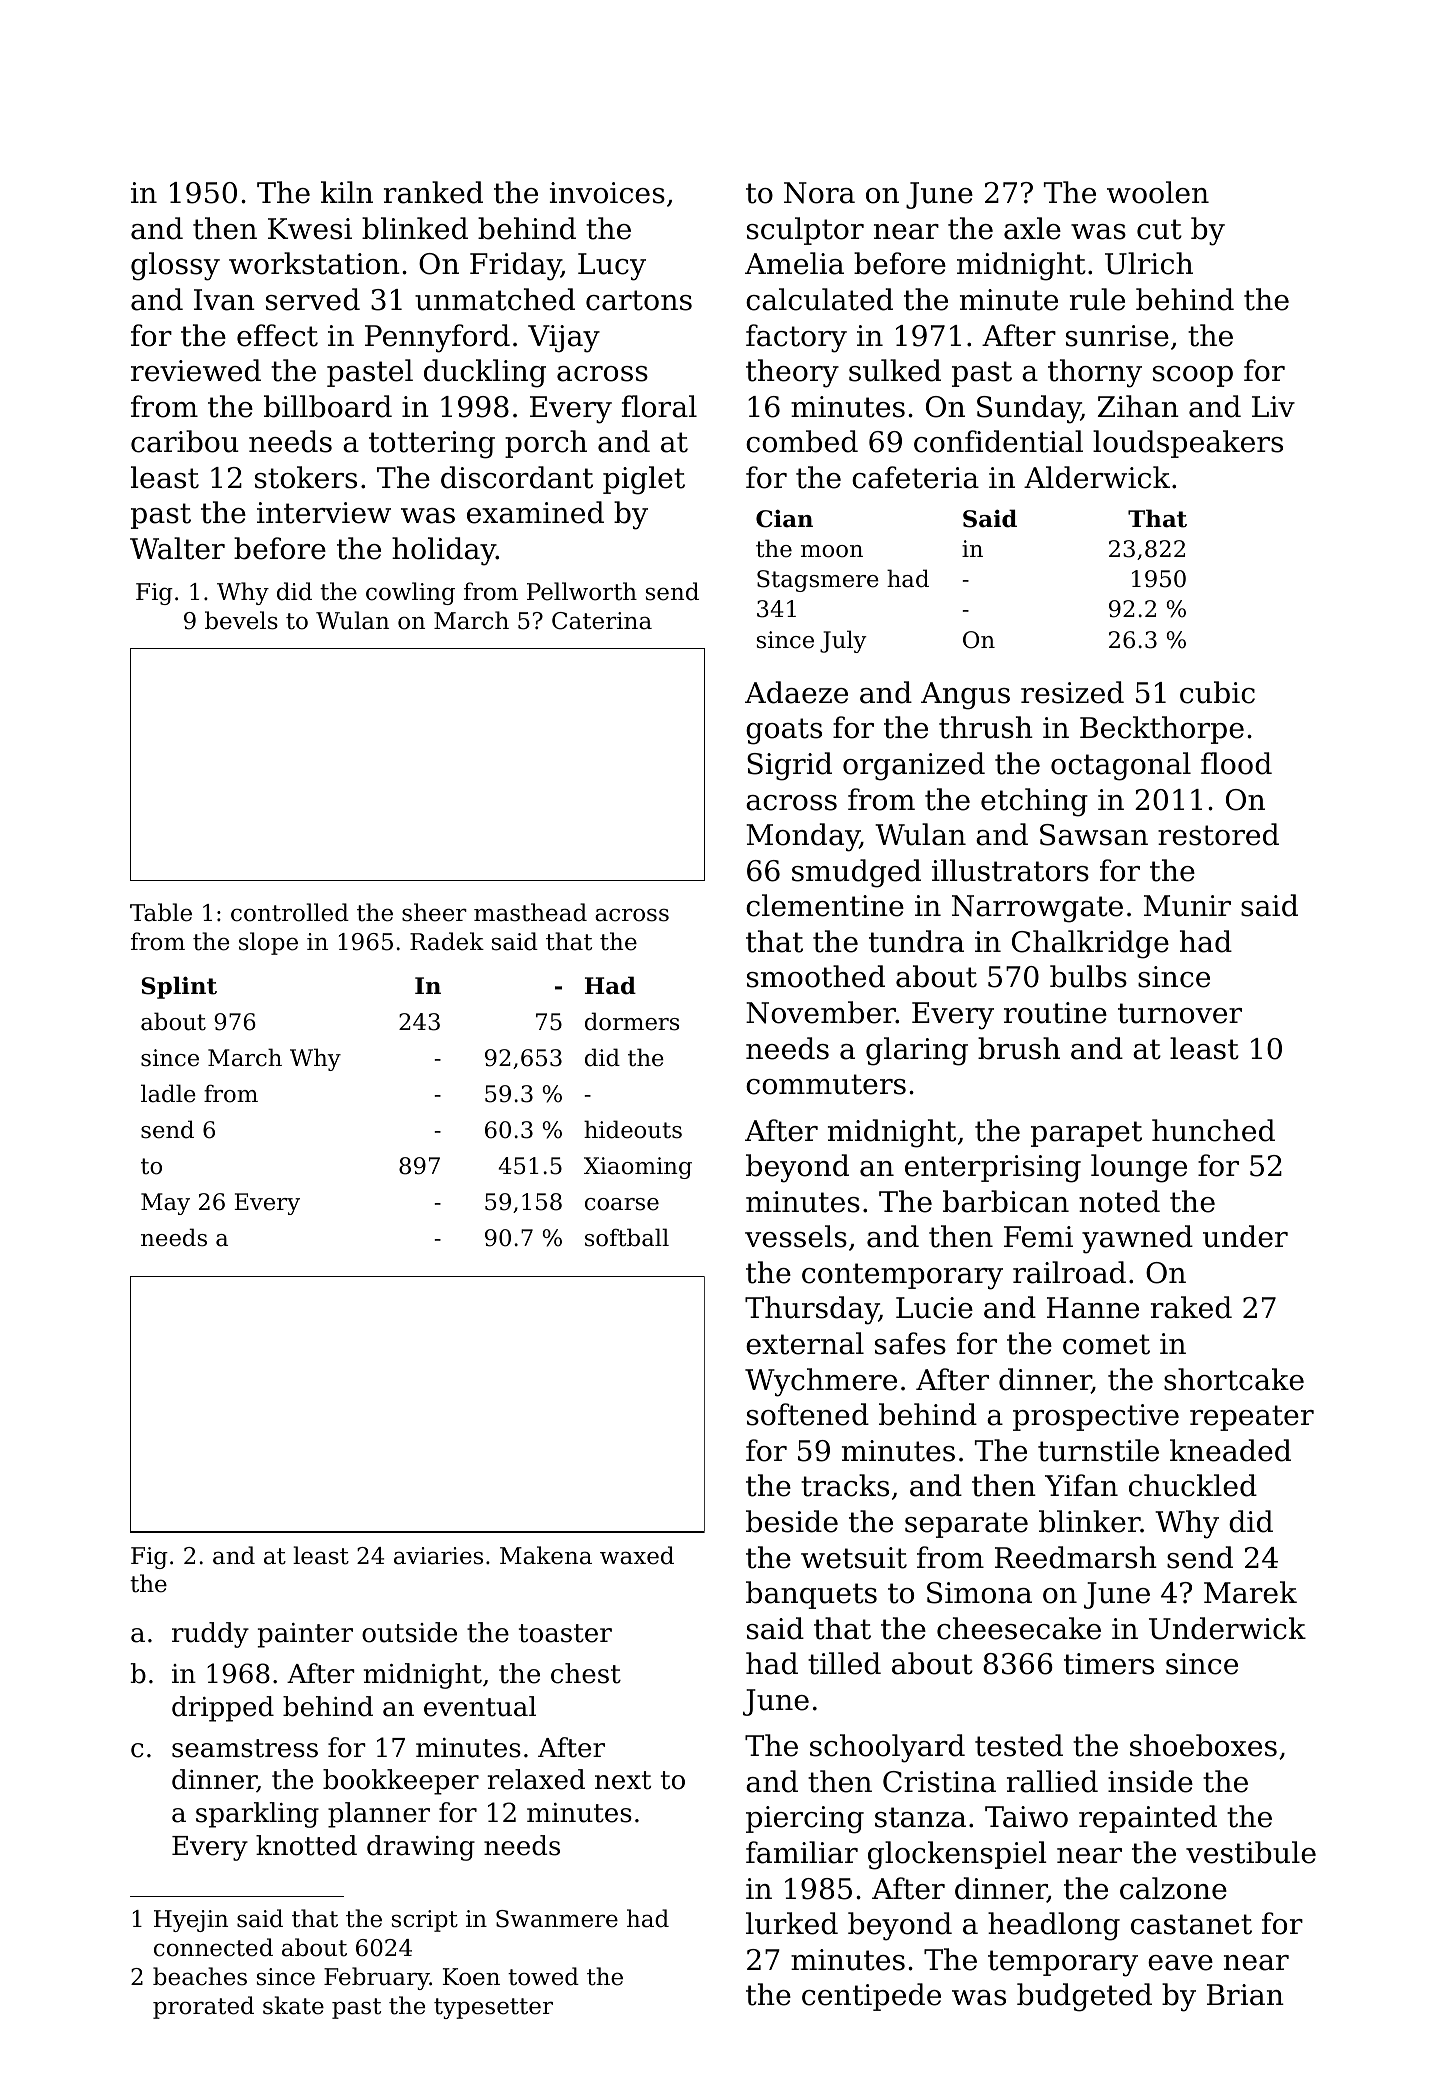 This screenshot has width=1450, height=2100. Describe the element at coordinates (210, 1635) in the screenshot. I see `ruddy` at that location.
